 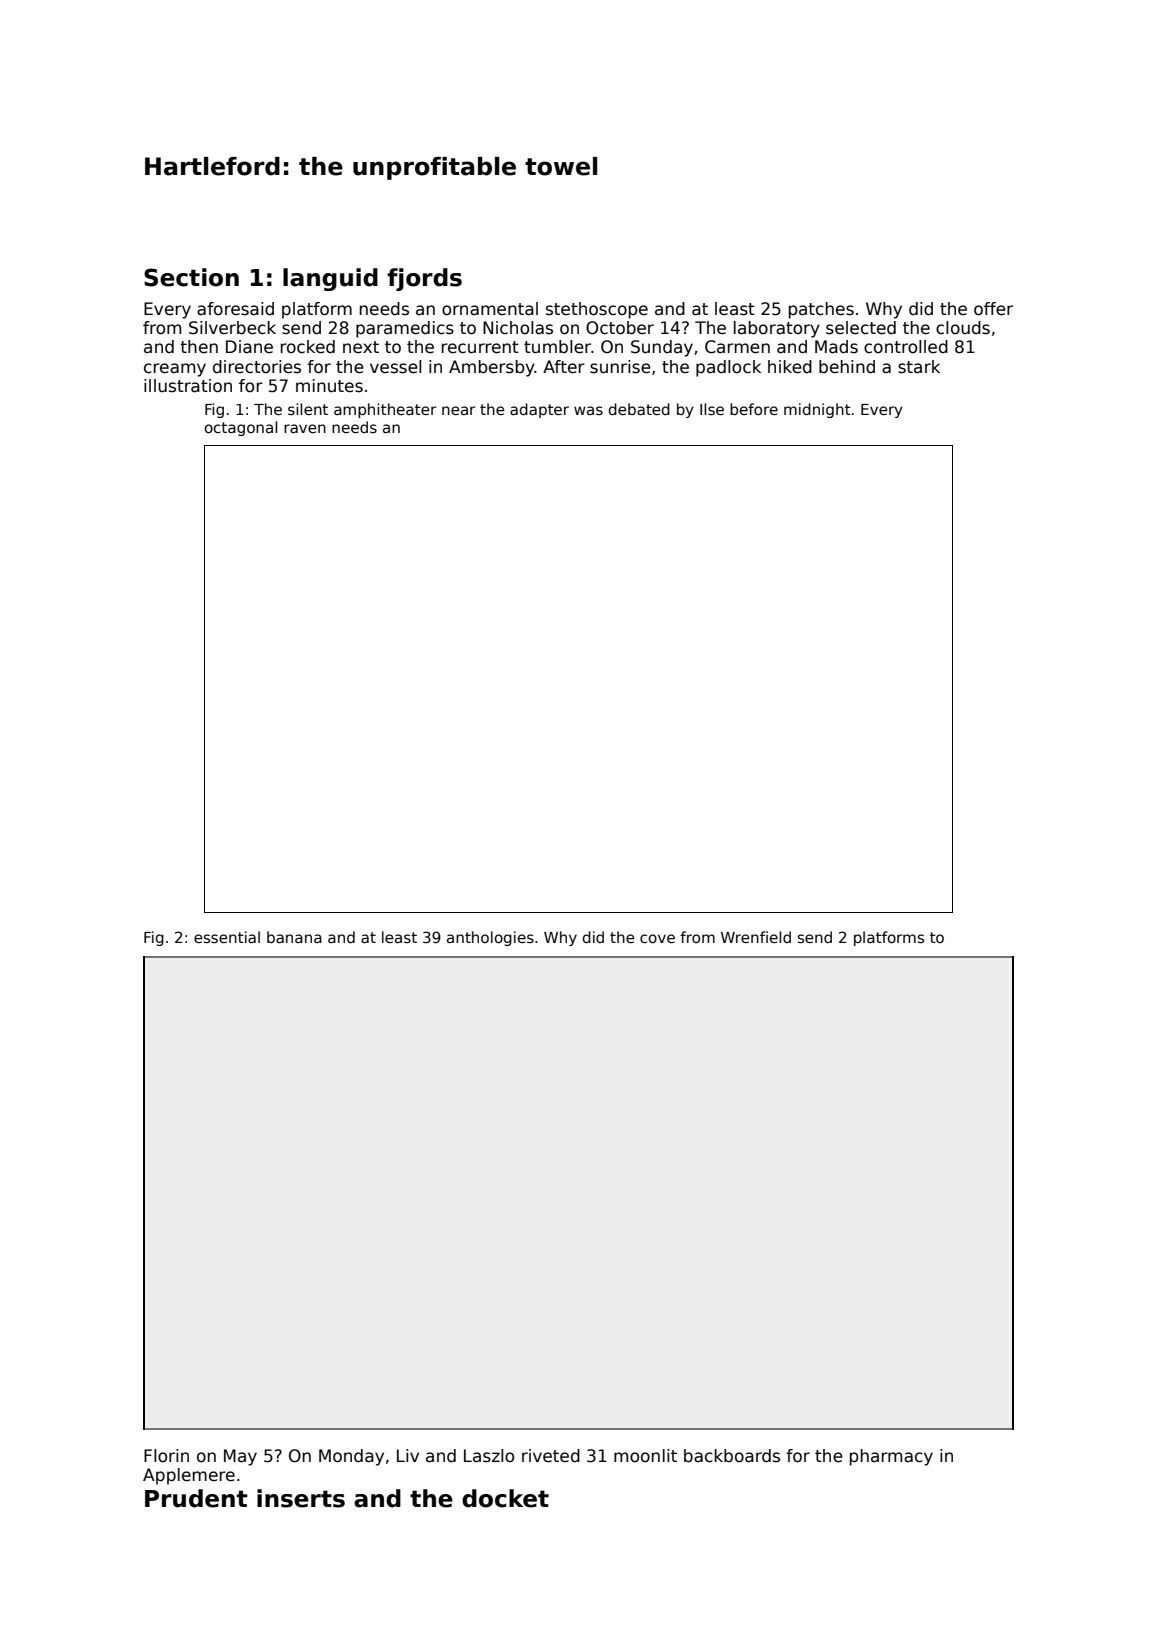 What do you see at coordinates (821, 310) in the document?
I see `patches` at bounding box center [821, 310].
